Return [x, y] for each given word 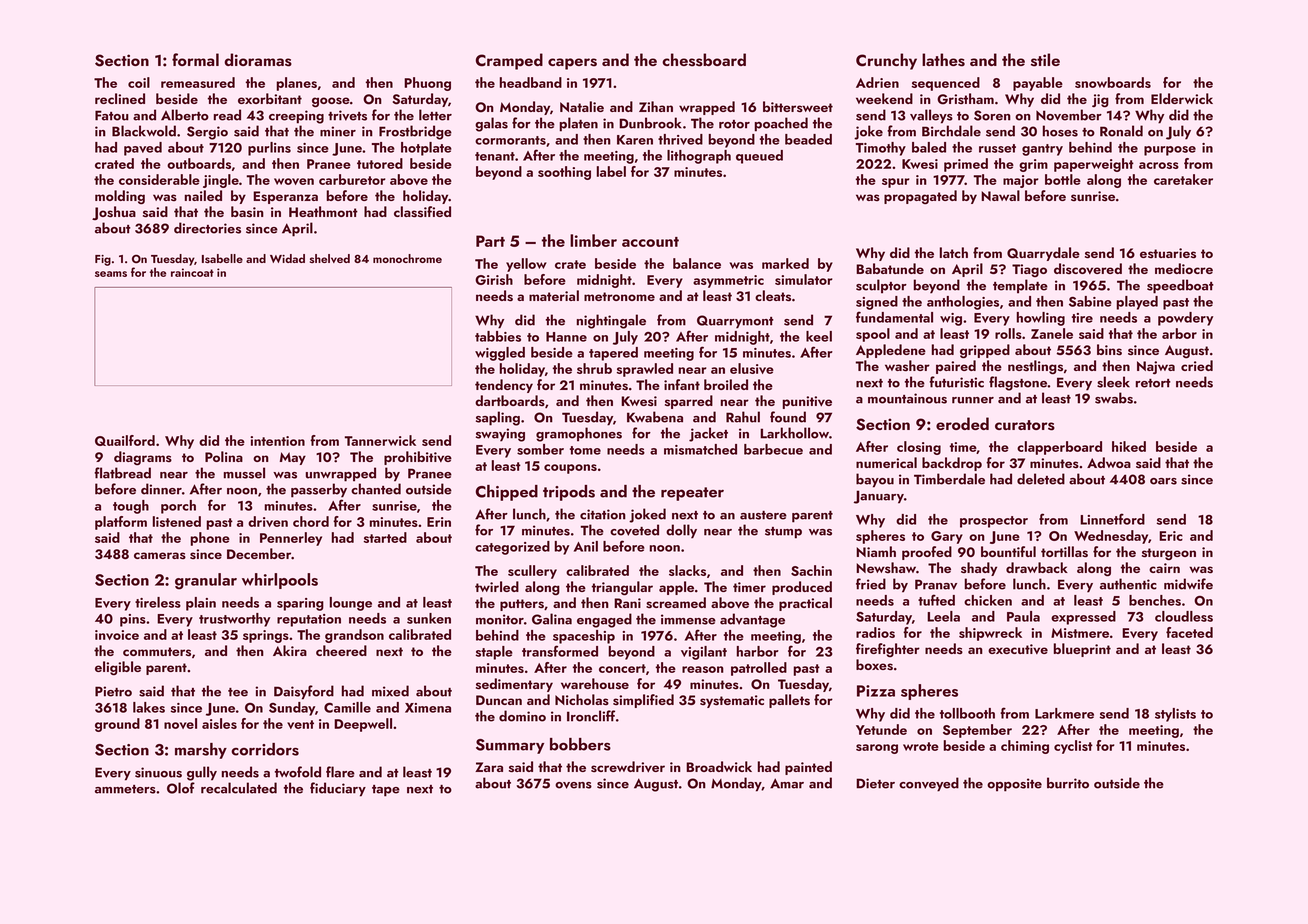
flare [340, 772]
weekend [884, 98]
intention [278, 441]
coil [139, 82]
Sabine [1090, 301]
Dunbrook [650, 123]
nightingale [611, 321]
